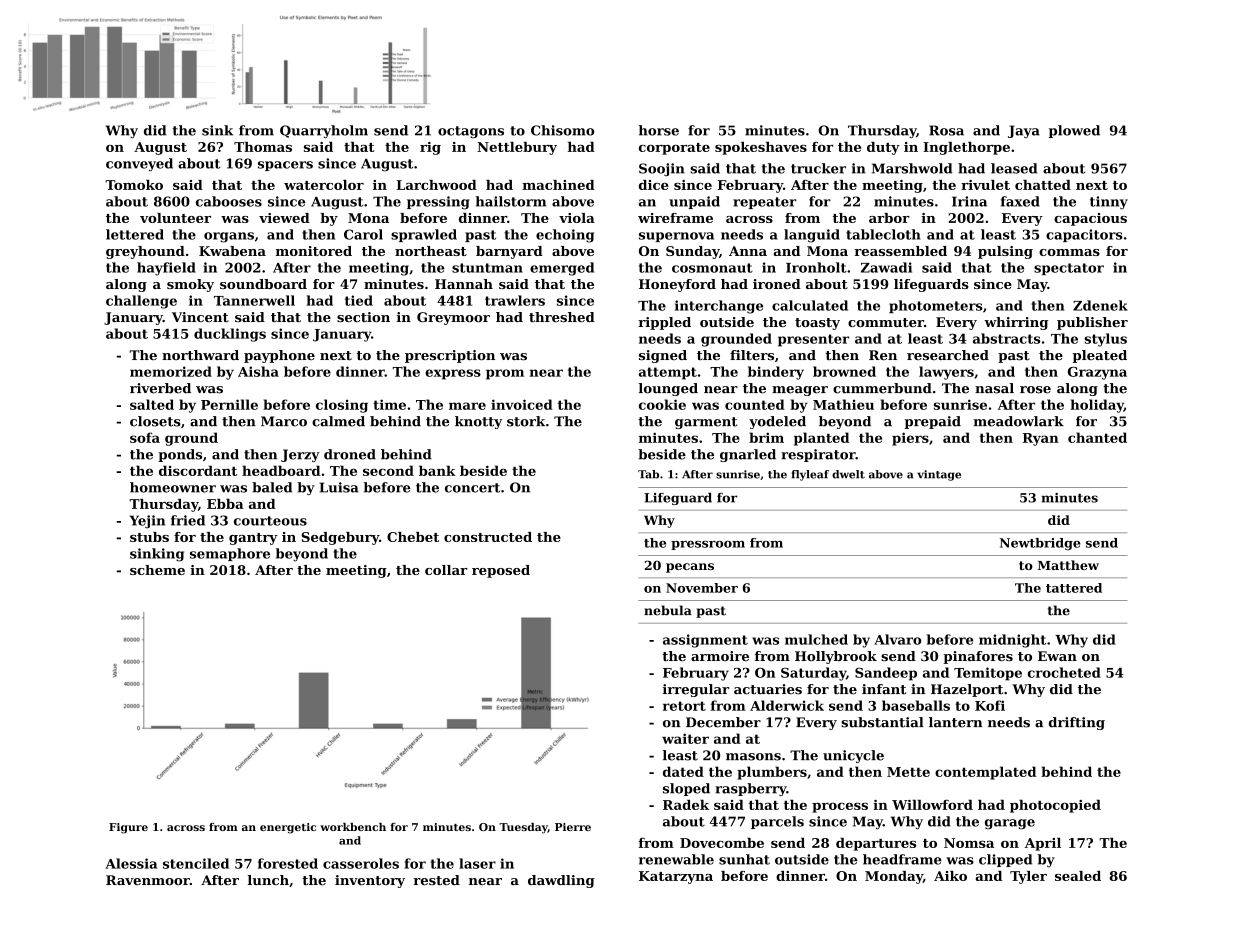 Image resolution: width=1233 pixels, height=952 pixels. What do you see at coordinates (950, 876) in the screenshot?
I see `Aiko` at bounding box center [950, 876].
